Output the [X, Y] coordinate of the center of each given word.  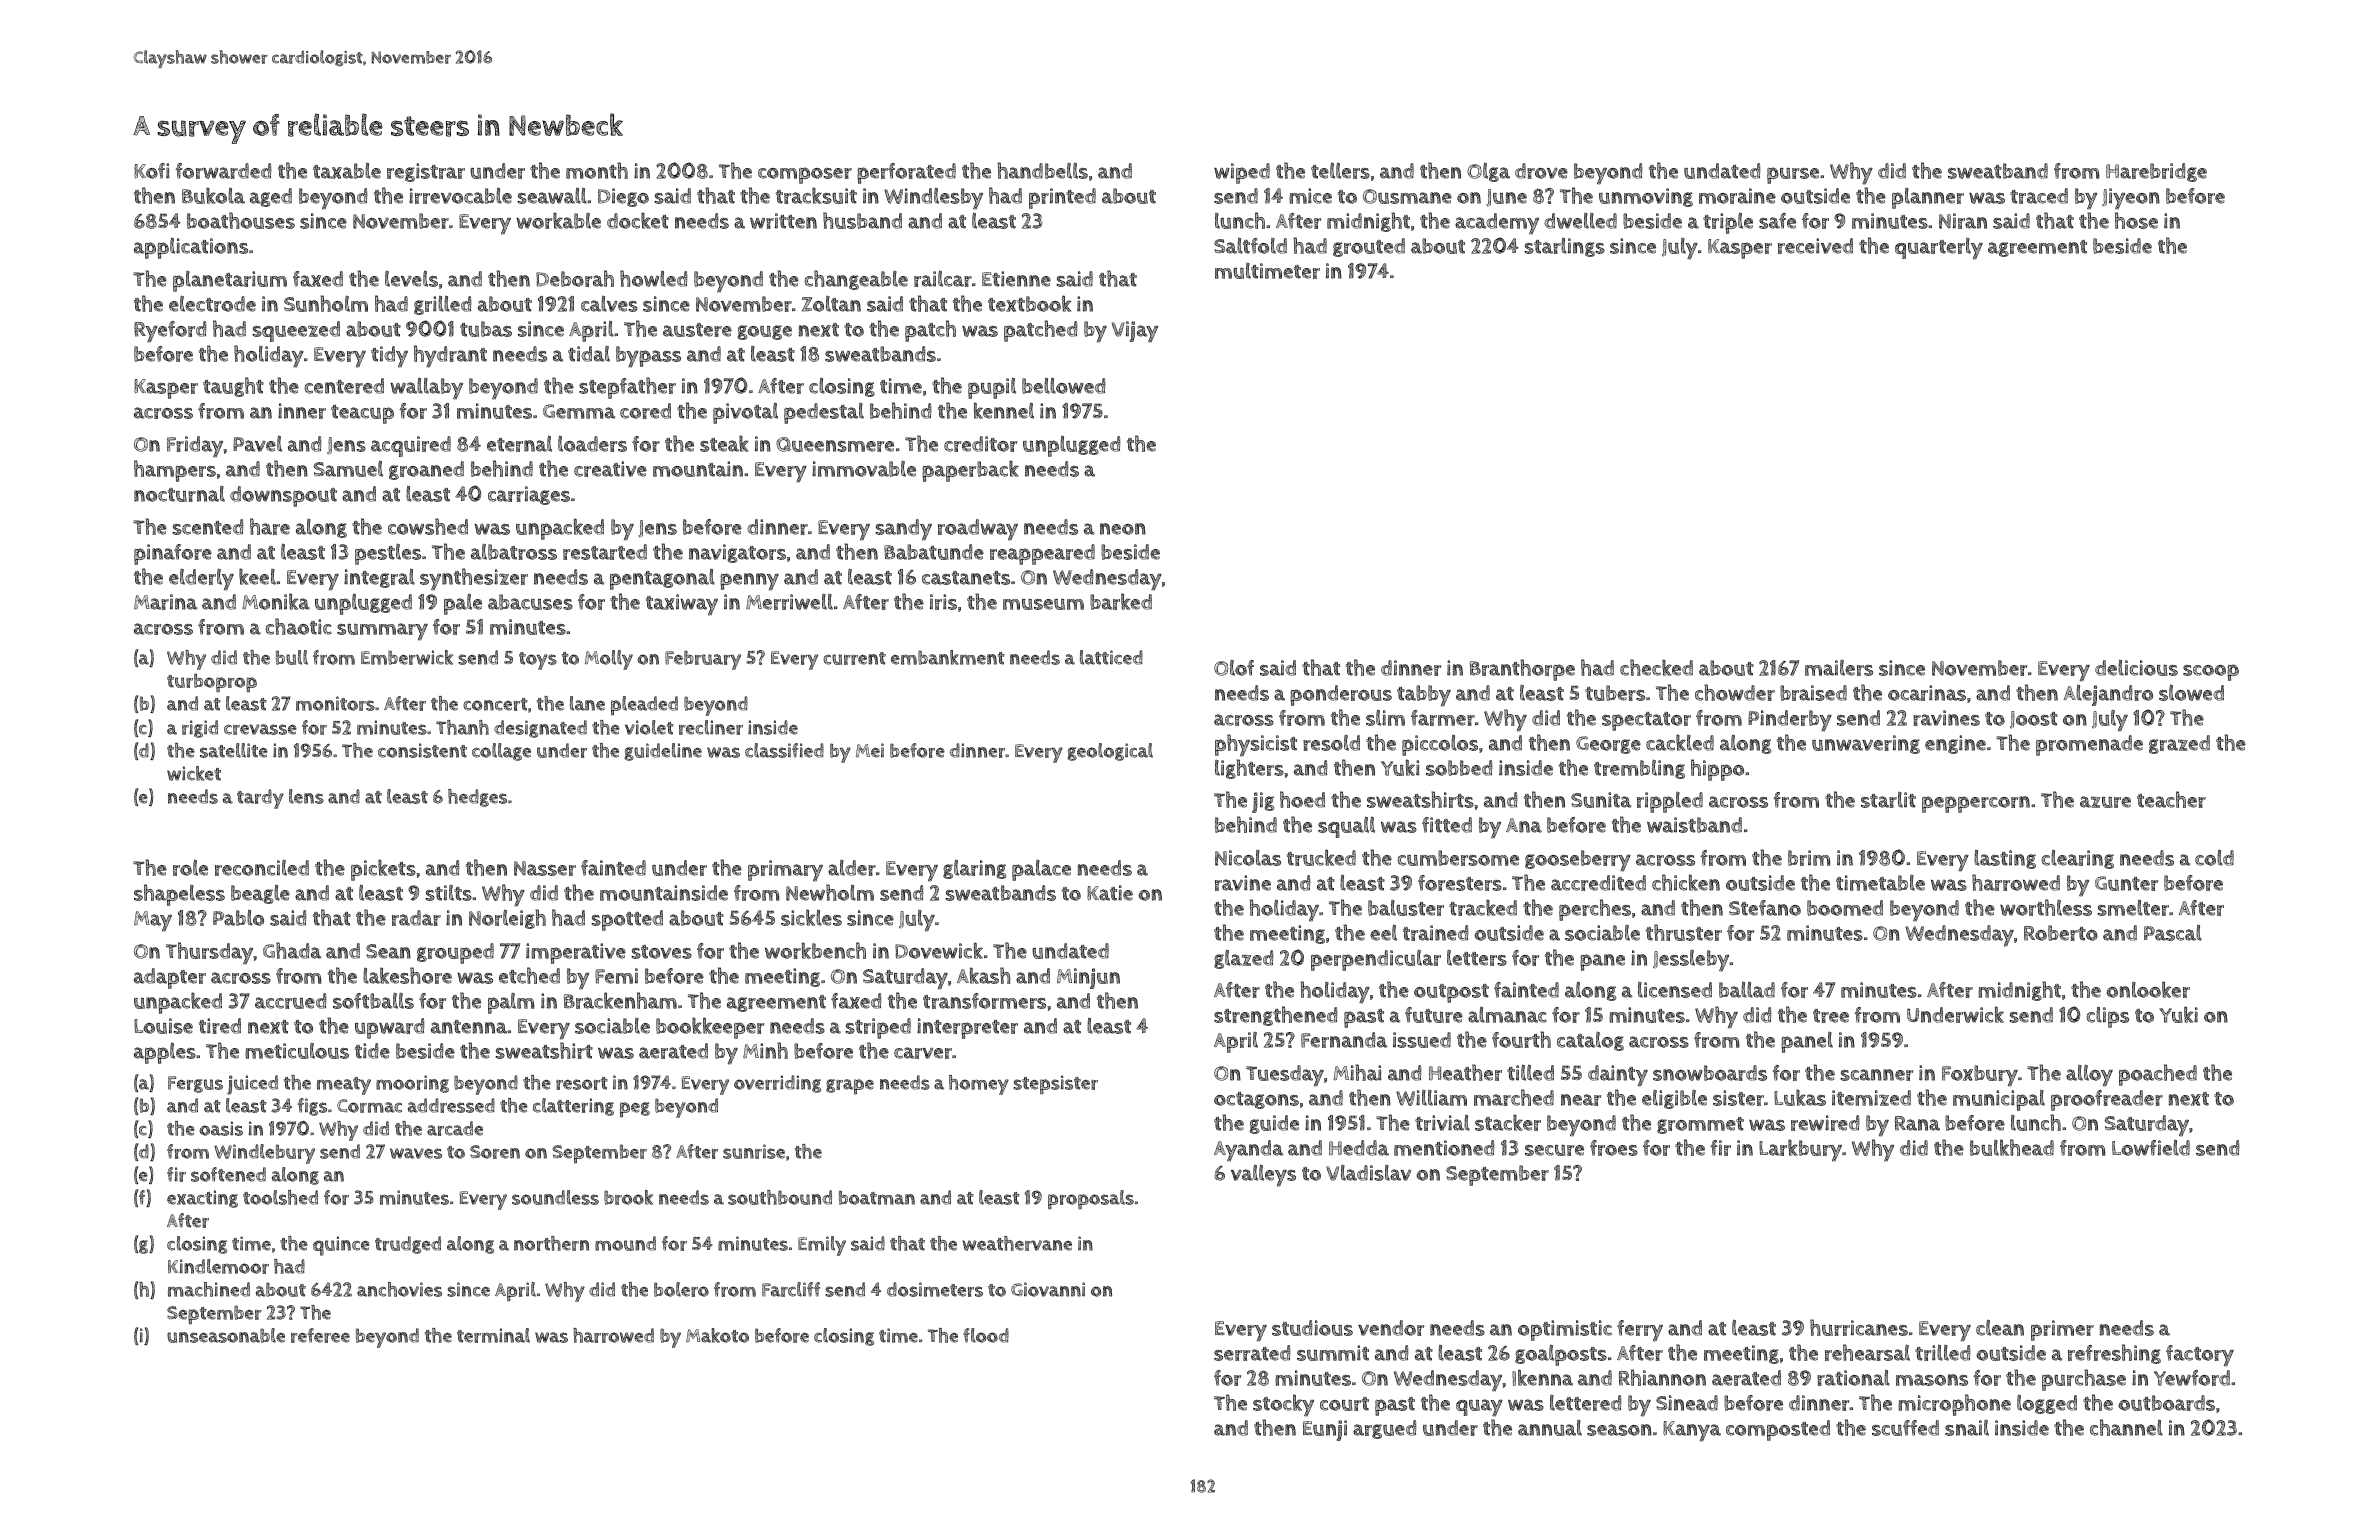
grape [850, 1087]
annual [1550, 1428]
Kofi [152, 171]
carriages [529, 495]
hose [2136, 220]
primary [785, 871]
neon [1123, 529]
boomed [1845, 908]
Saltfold [1250, 246]
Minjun [1088, 978]
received [1815, 246]
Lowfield [2151, 1148]
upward [389, 1028]
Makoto [717, 1335]
